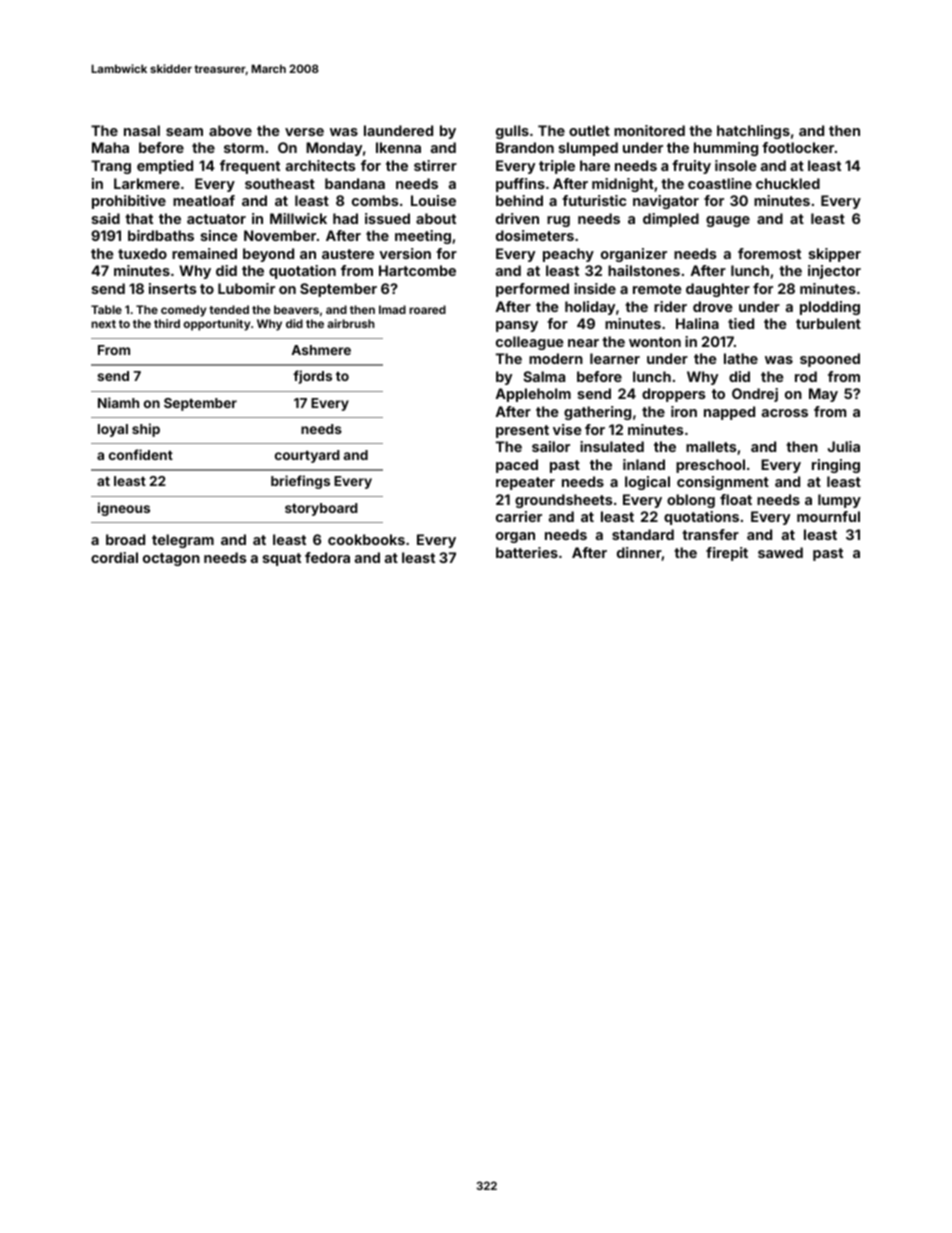  I want to click on gulls, so click(512, 132).
